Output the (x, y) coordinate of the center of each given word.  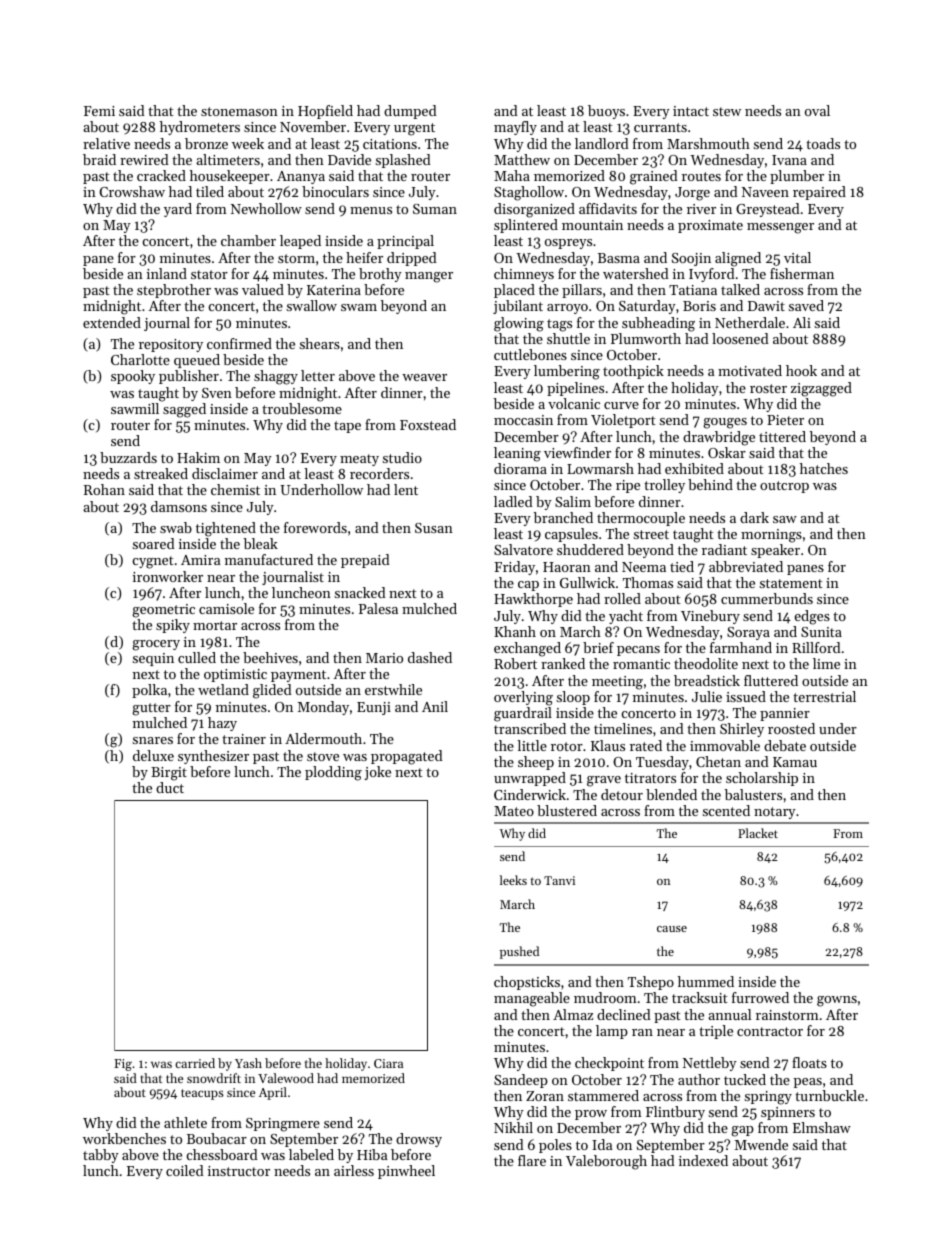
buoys (606, 112)
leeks (513, 880)
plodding (333, 773)
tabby (101, 1156)
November (313, 126)
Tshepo (651, 983)
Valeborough (606, 1162)
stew (727, 111)
